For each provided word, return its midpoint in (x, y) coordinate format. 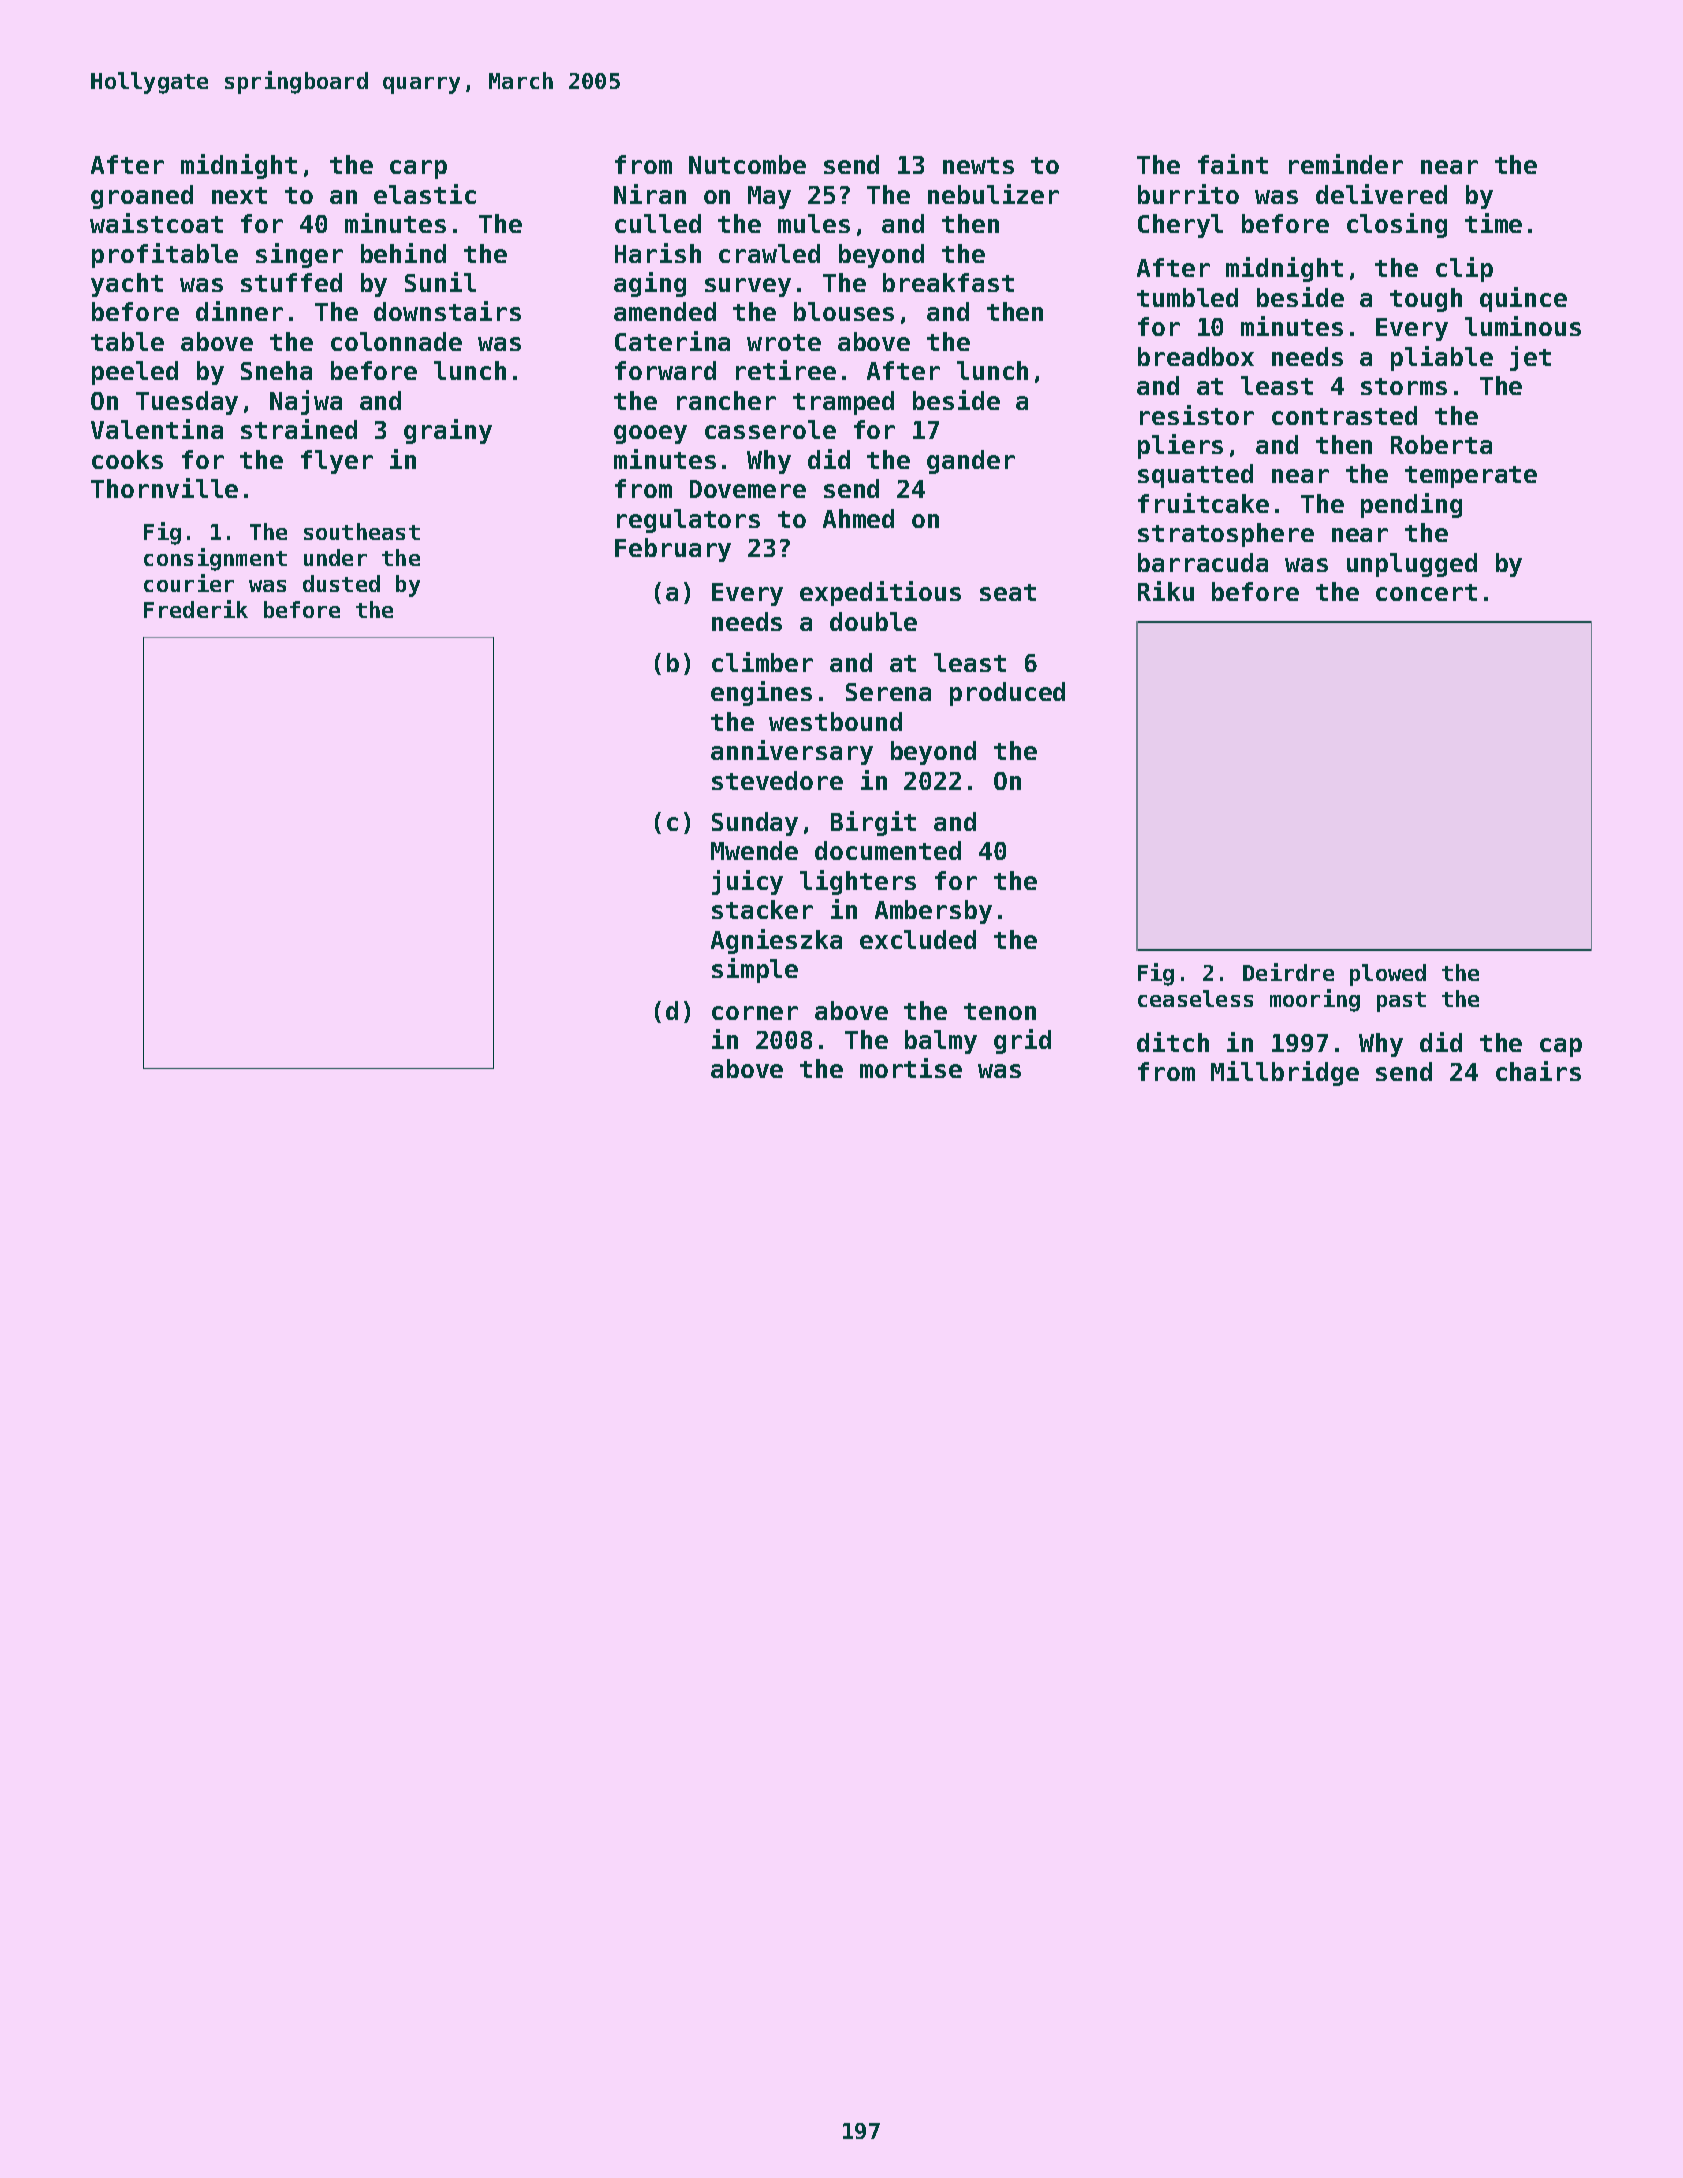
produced (1007, 694)
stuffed (291, 282)
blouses (844, 311)
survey (748, 287)
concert (1426, 592)
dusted (341, 583)
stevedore (777, 780)
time (1493, 223)
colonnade (396, 341)
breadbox (1196, 356)
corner (755, 1013)
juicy (747, 882)
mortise (911, 1068)
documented (888, 850)
